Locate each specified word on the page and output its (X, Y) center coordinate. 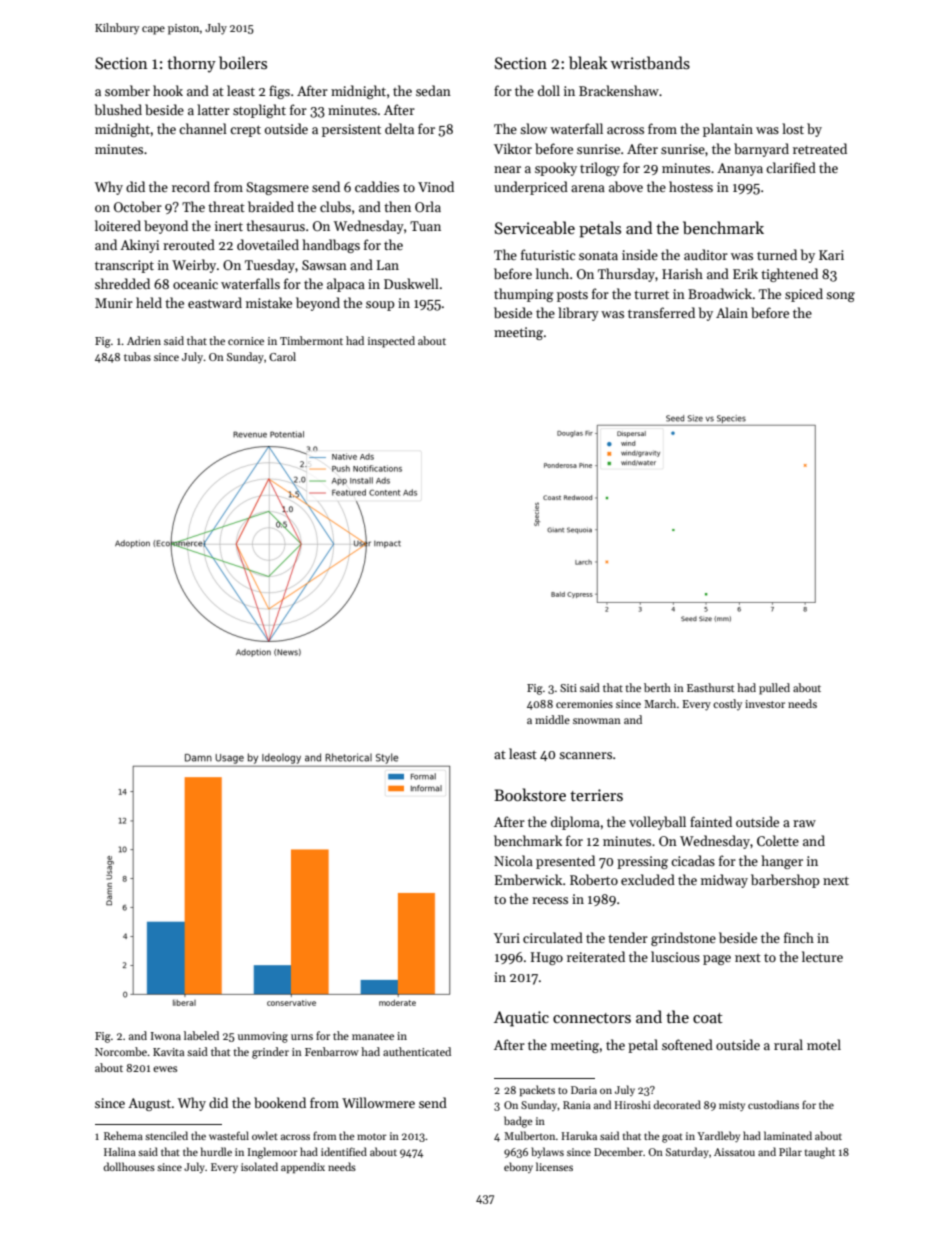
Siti (568, 688)
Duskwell (411, 283)
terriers (596, 795)
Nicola (513, 860)
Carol (282, 356)
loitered (118, 225)
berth (657, 687)
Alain (732, 312)
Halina (120, 1151)
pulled (774, 689)
